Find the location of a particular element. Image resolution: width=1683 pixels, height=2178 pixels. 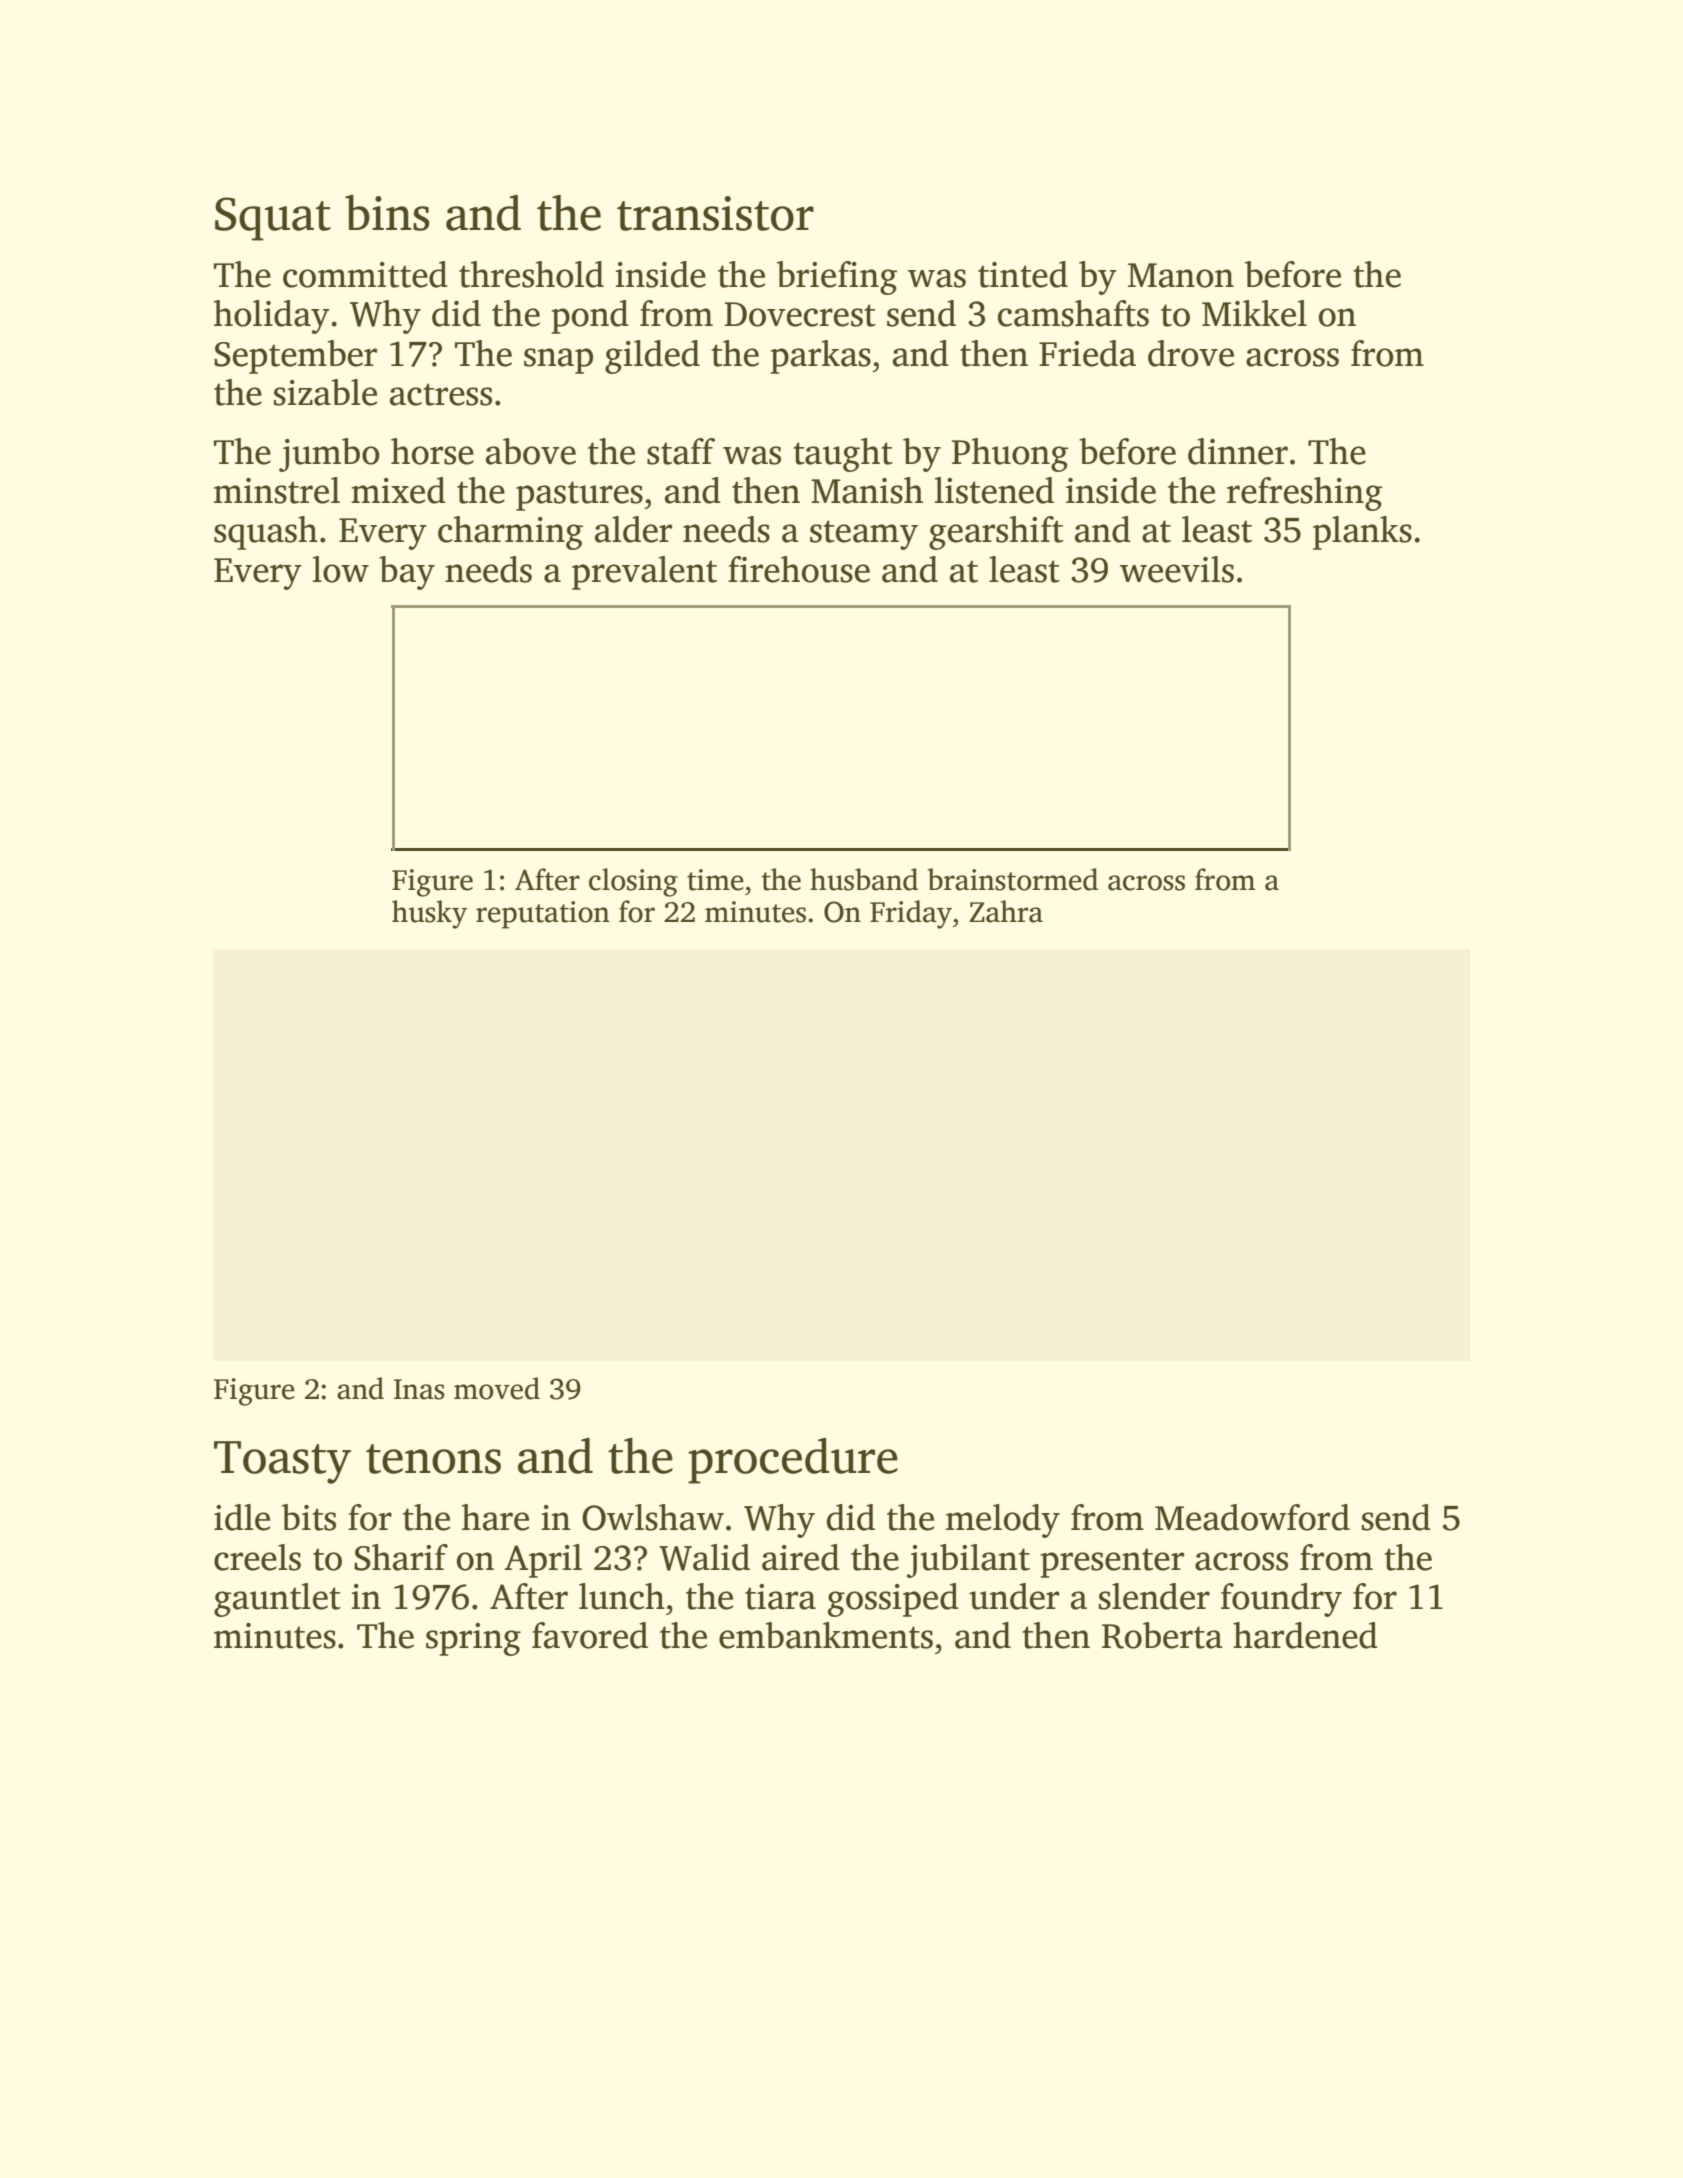

Inas is located at coordinates (419, 1389).
